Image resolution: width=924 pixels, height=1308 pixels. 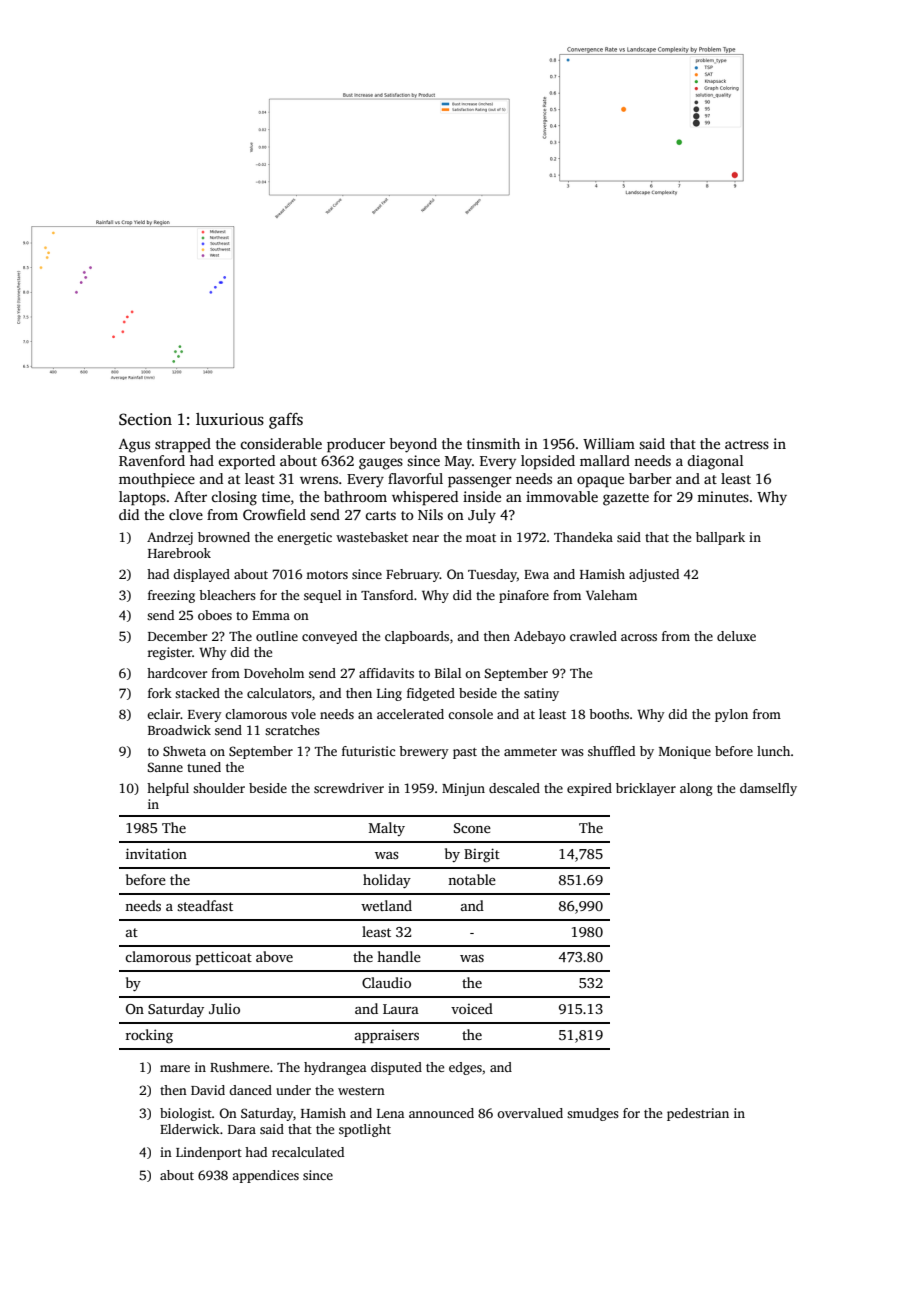 What do you see at coordinates (696, 789) in the screenshot?
I see `along` at bounding box center [696, 789].
